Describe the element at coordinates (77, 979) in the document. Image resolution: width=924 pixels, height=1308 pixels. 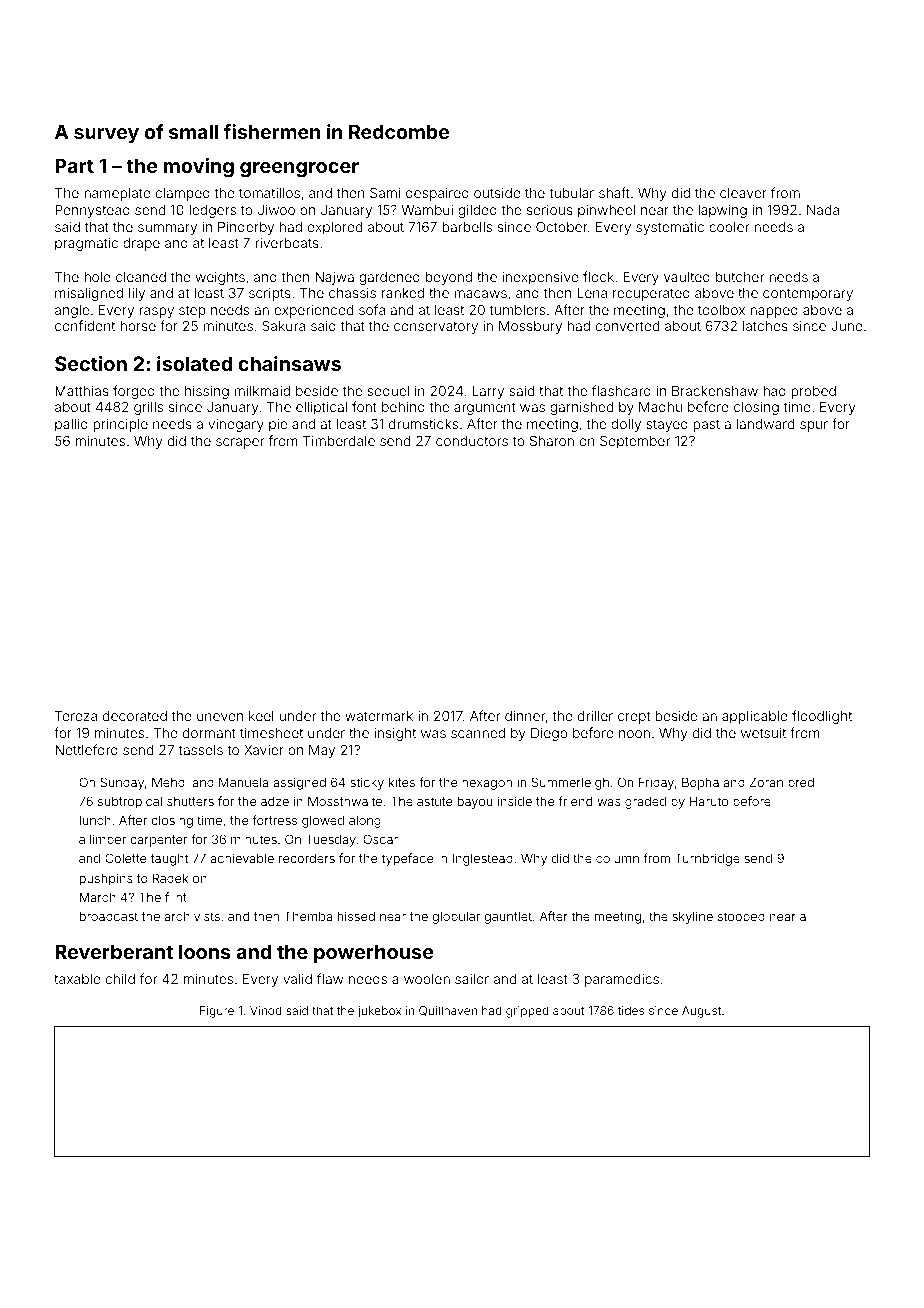
I see `taxable` at that location.
